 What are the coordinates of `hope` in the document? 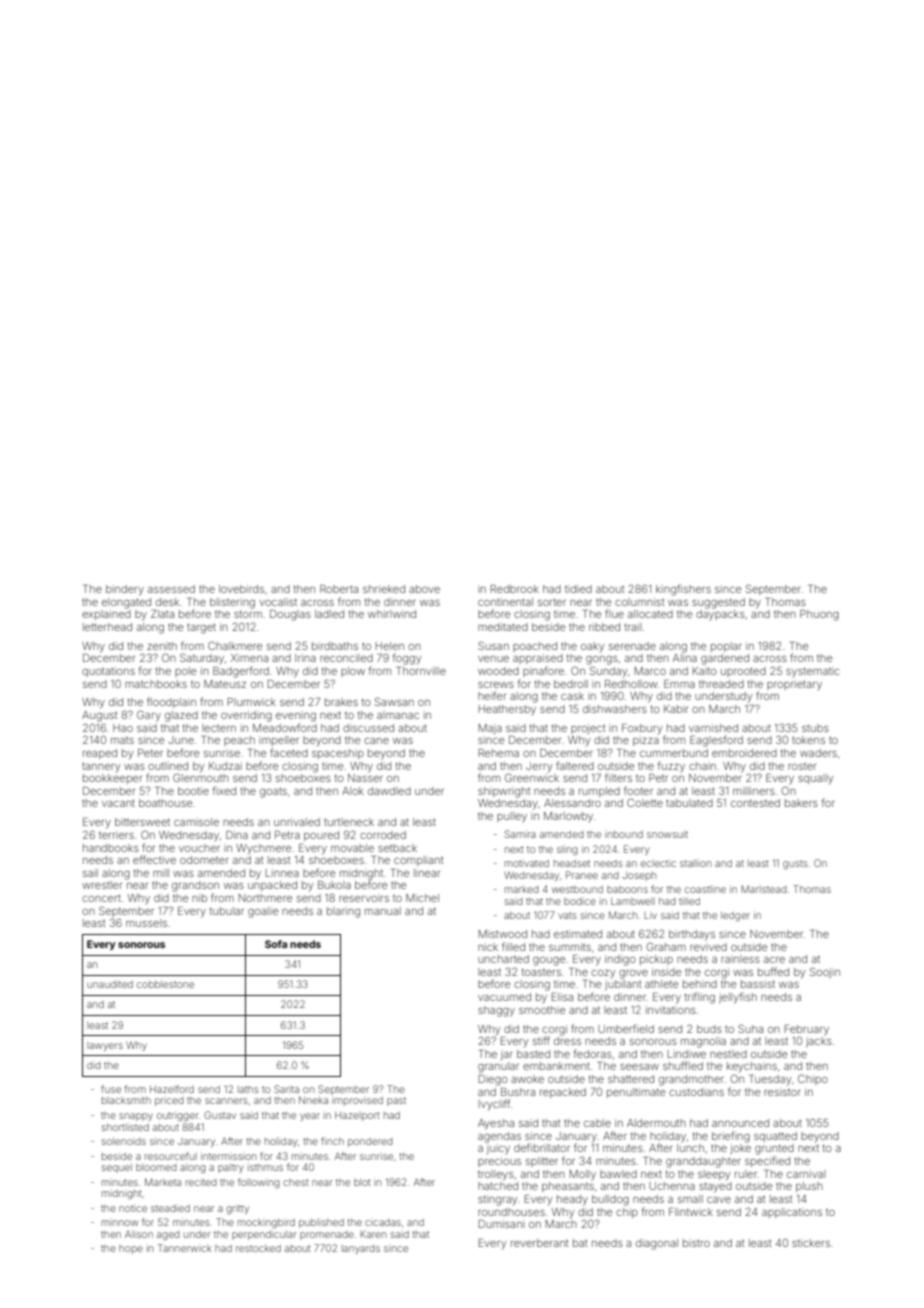 It's located at (131, 1249).
